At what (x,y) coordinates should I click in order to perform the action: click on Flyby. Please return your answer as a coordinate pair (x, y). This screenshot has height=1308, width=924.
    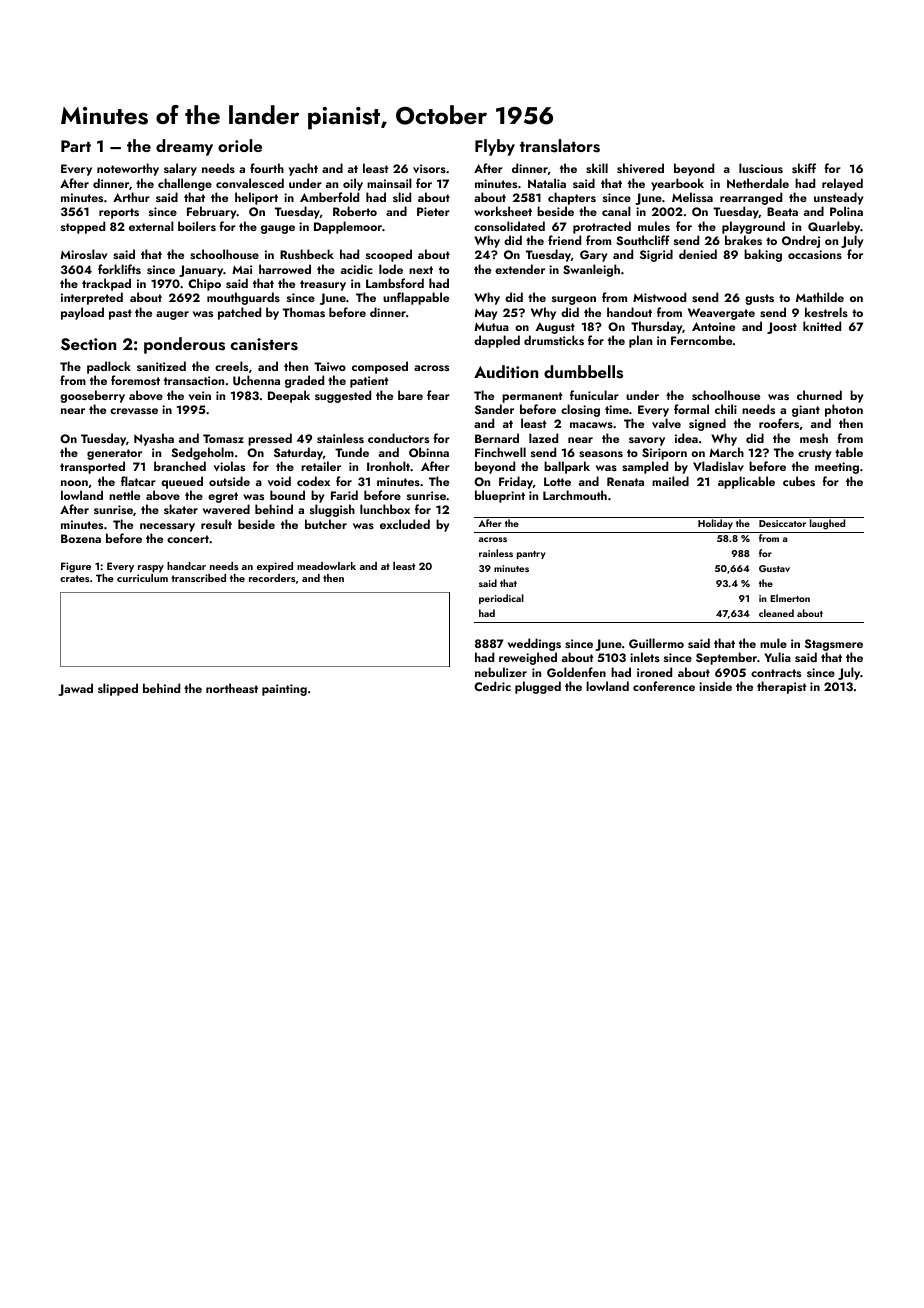
    Looking at the image, I should click on (495, 147).
